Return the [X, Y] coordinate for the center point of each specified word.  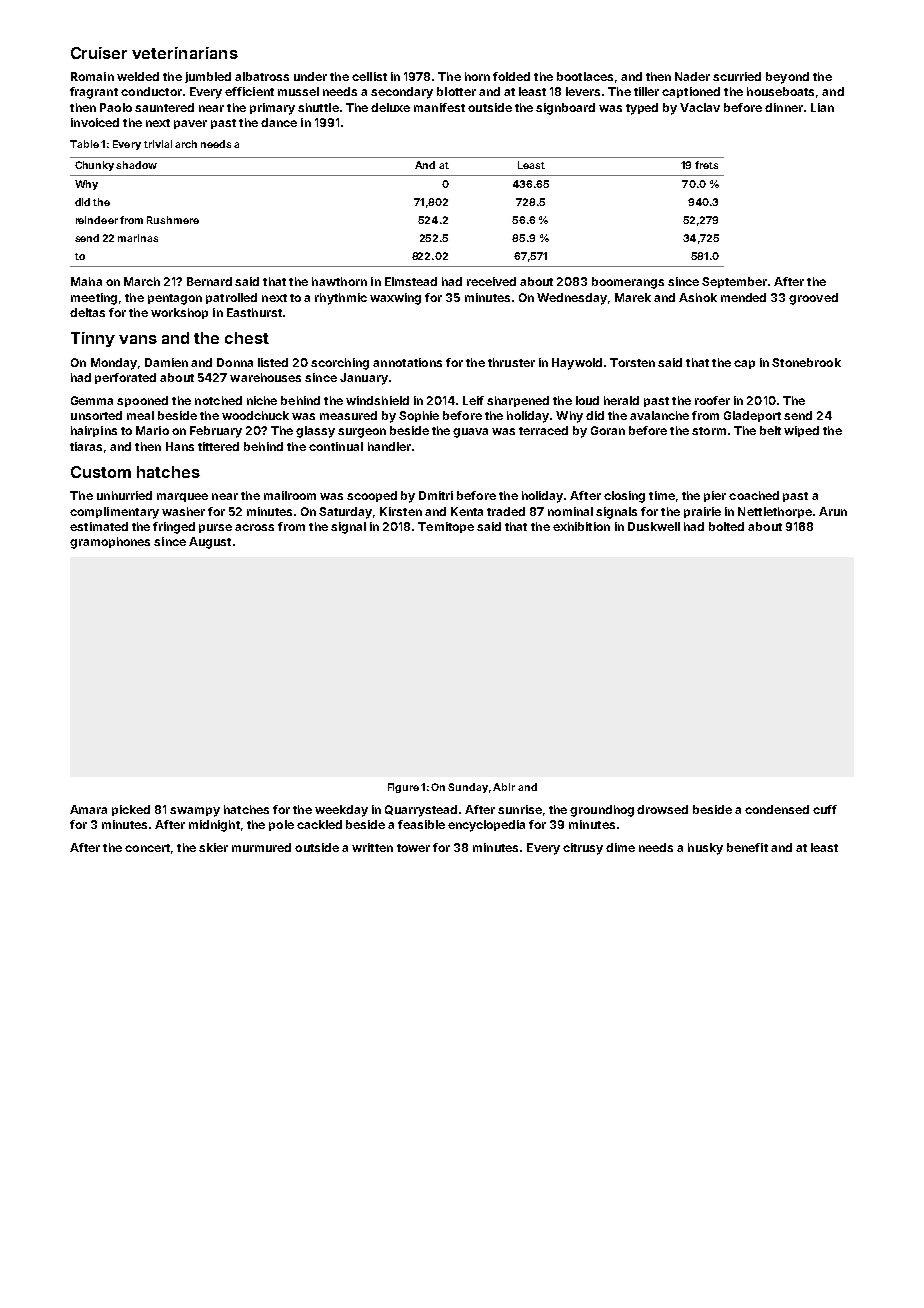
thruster [511, 362]
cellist [369, 76]
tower [413, 848]
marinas [138, 238]
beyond [787, 78]
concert [147, 848]
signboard [565, 109]
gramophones [110, 543]
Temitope [446, 527]
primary [272, 109]
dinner [784, 107]
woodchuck [255, 415]
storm [709, 431]
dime [620, 847]
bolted [726, 526]
